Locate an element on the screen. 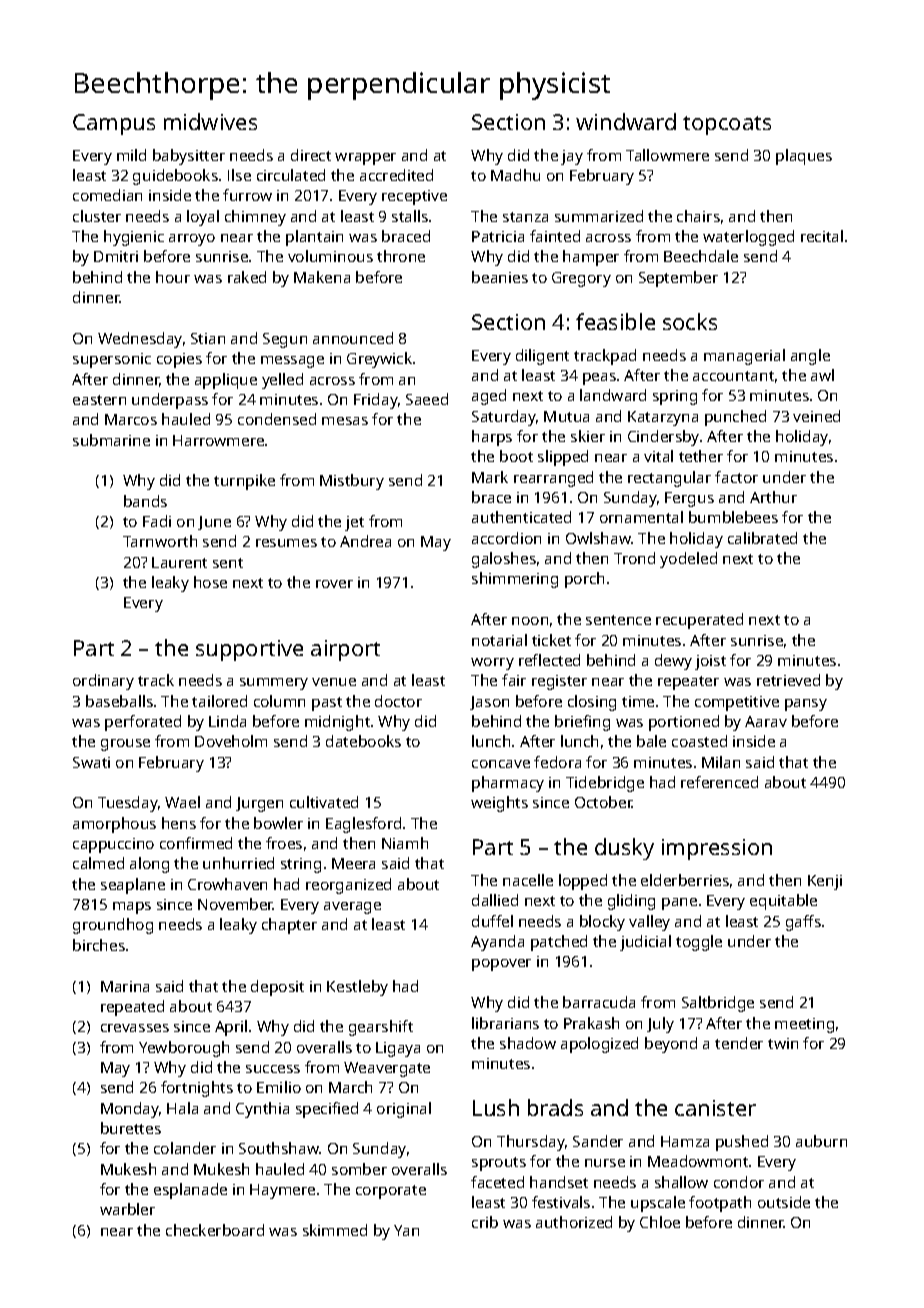 The width and height of the screenshot is (924, 1308). hour is located at coordinates (173, 277).
